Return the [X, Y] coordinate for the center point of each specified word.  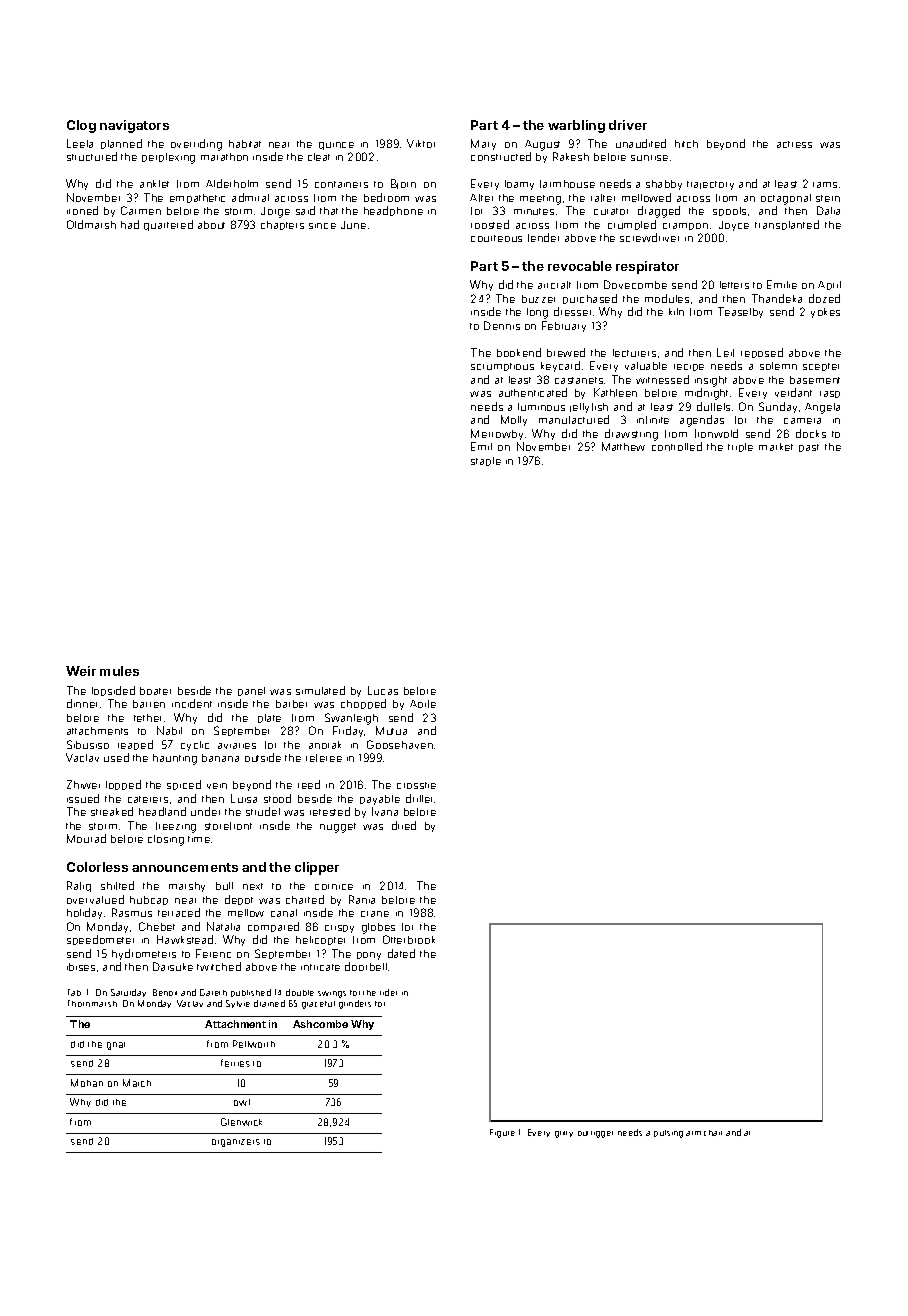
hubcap [149, 900]
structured [92, 156]
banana [220, 758]
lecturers [634, 353]
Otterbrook [409, 939]
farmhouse [567, 184]
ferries [235, 1063]
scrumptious [502, 367]
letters [734, 285]
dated [401, 953]
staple [486, 461]
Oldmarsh [91, 224]
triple [740, 447]
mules [119, 671]
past [809, 448]
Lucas [383, 690]
